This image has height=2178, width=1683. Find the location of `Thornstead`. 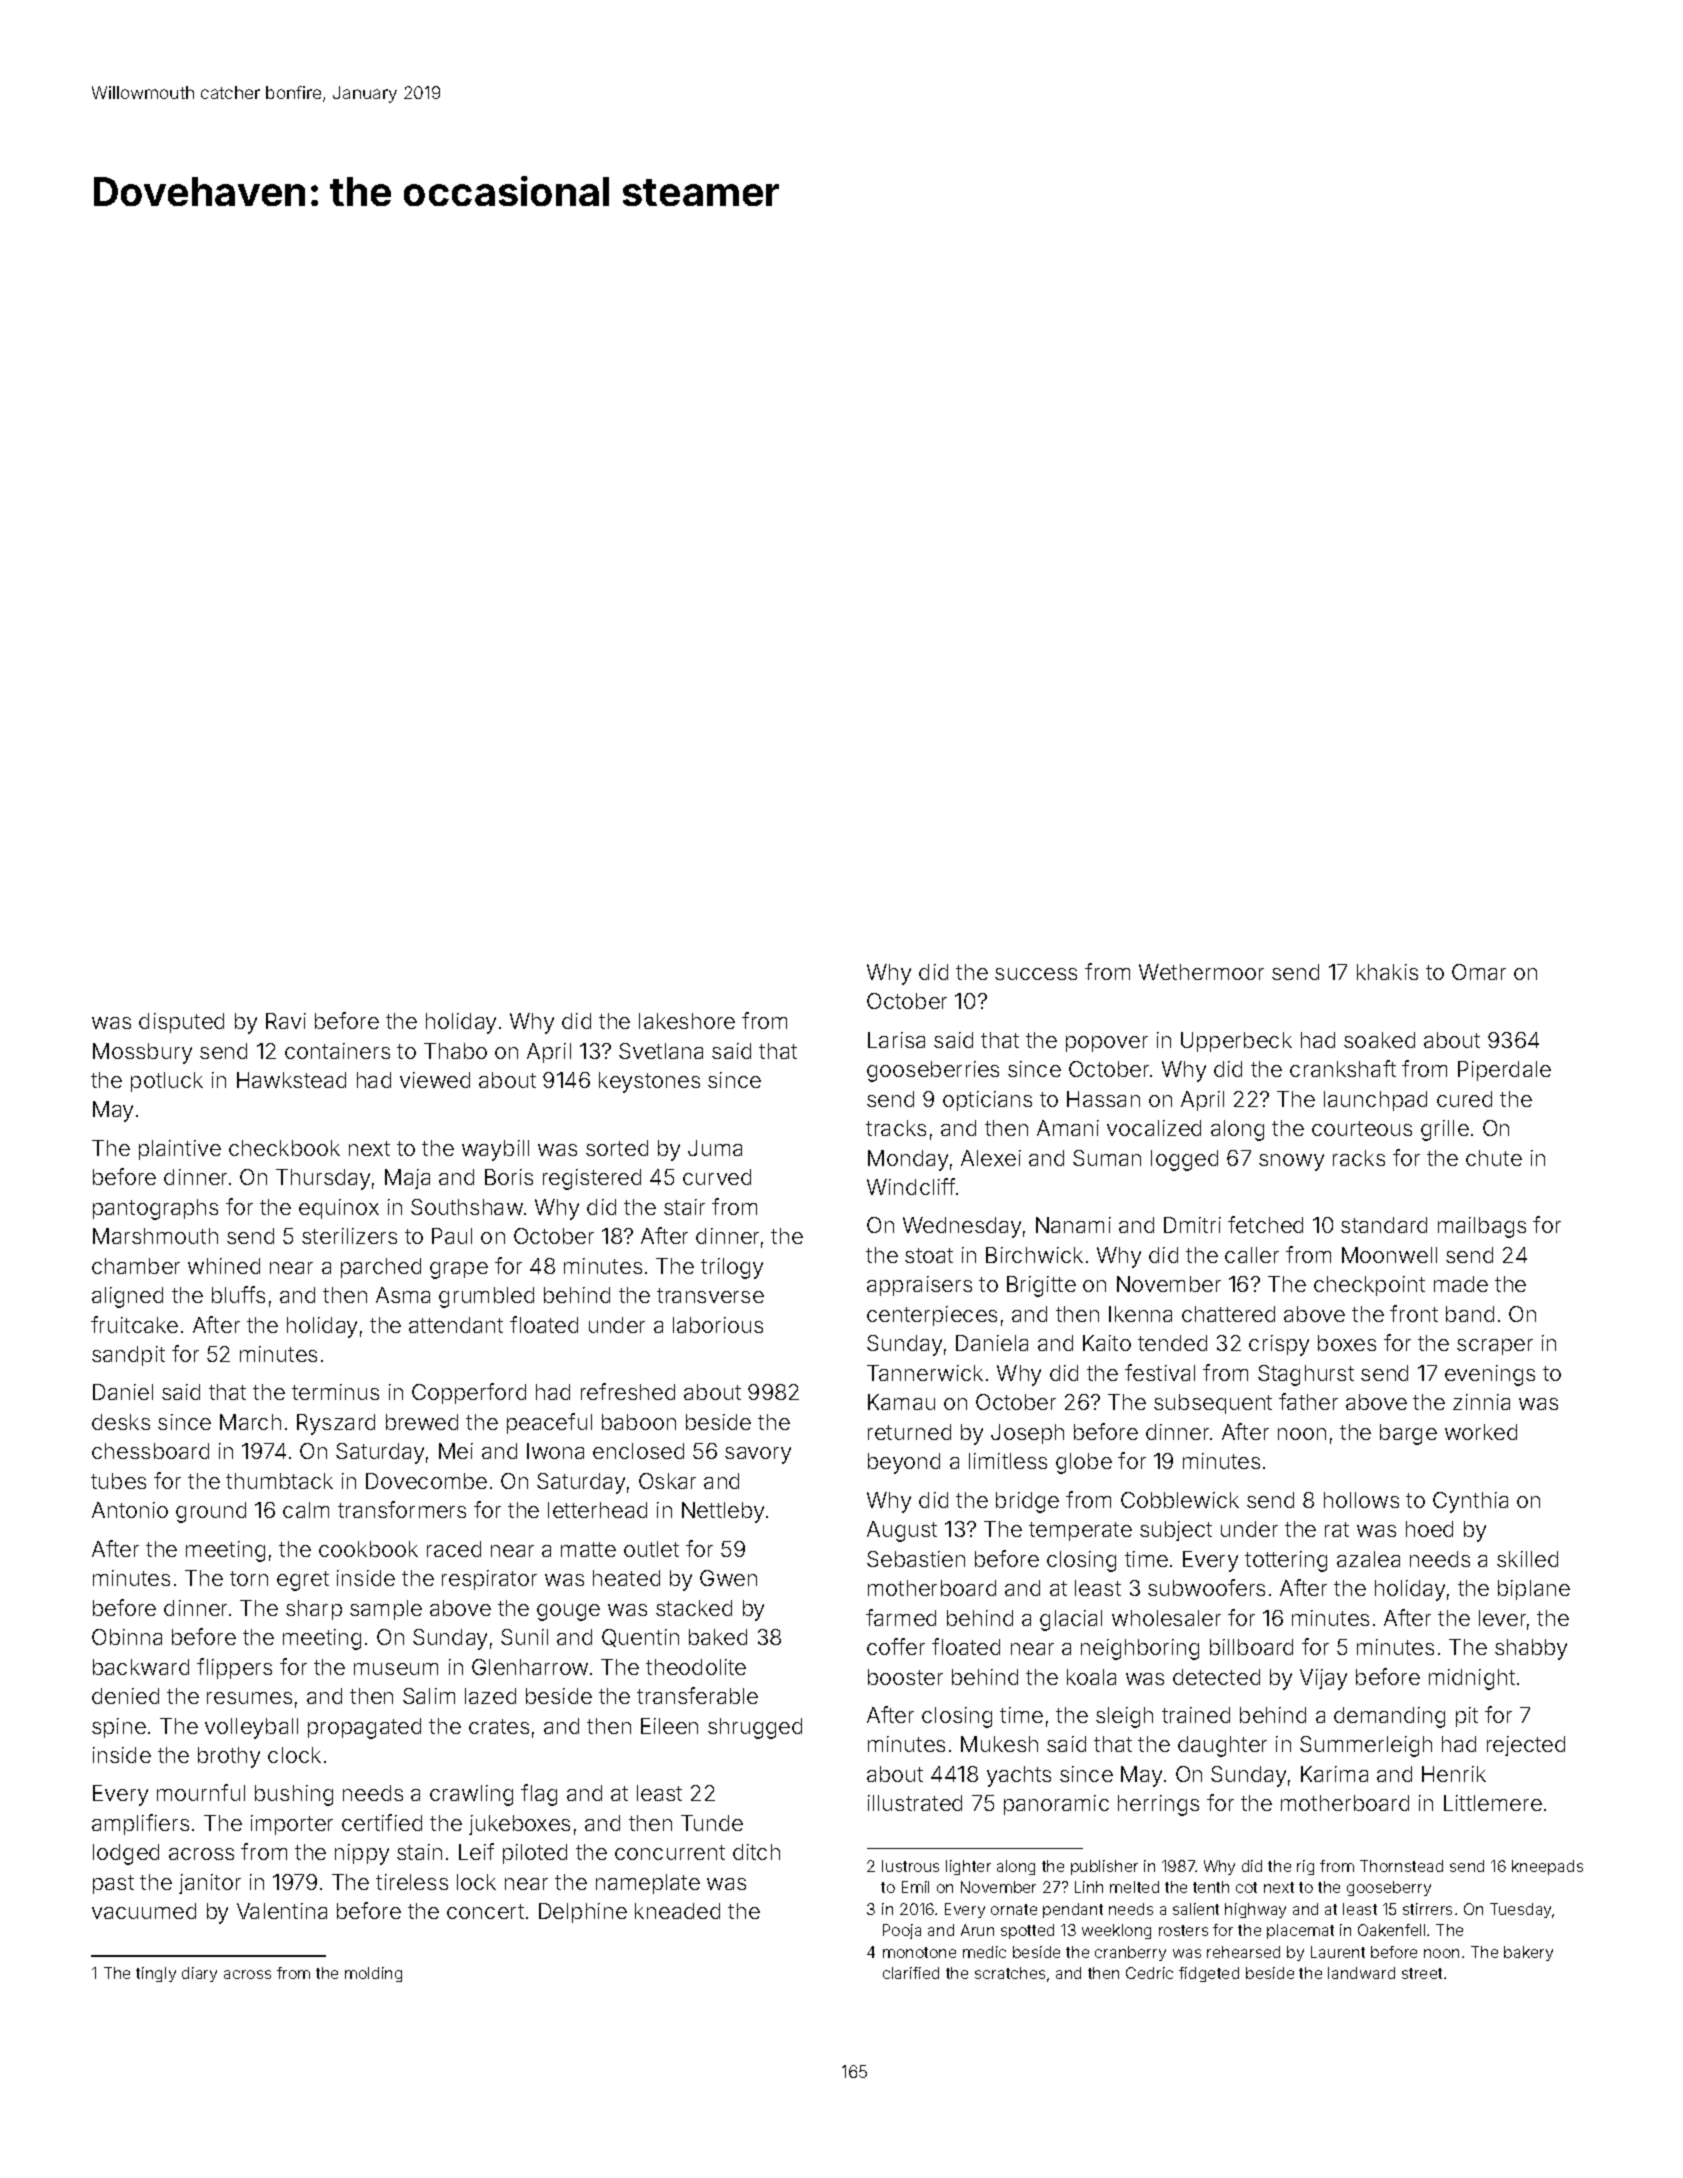

Thornstead is located at coordinates (1401, 1866).
